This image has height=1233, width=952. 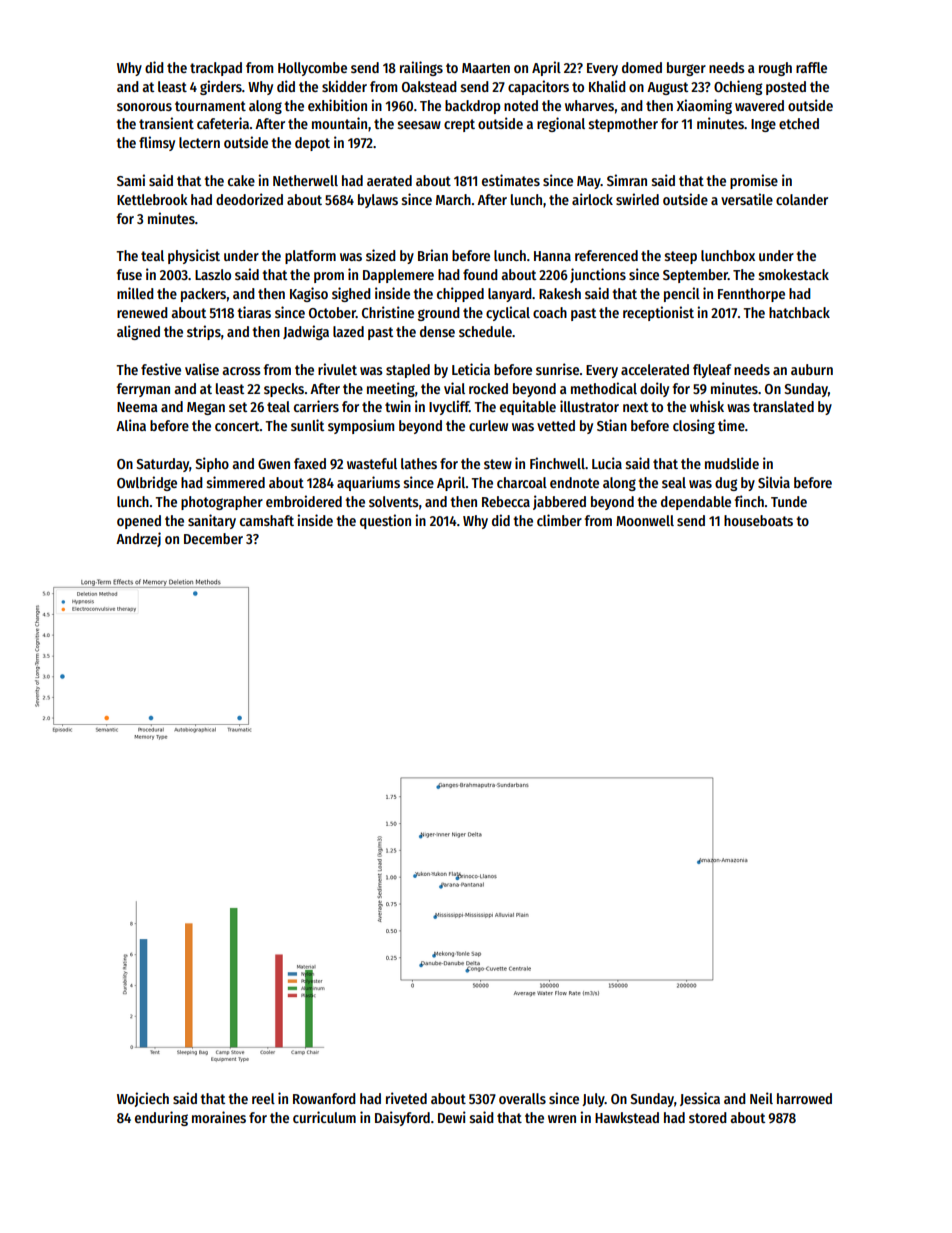 I want to click on climber, so click(x=559, y=520).
